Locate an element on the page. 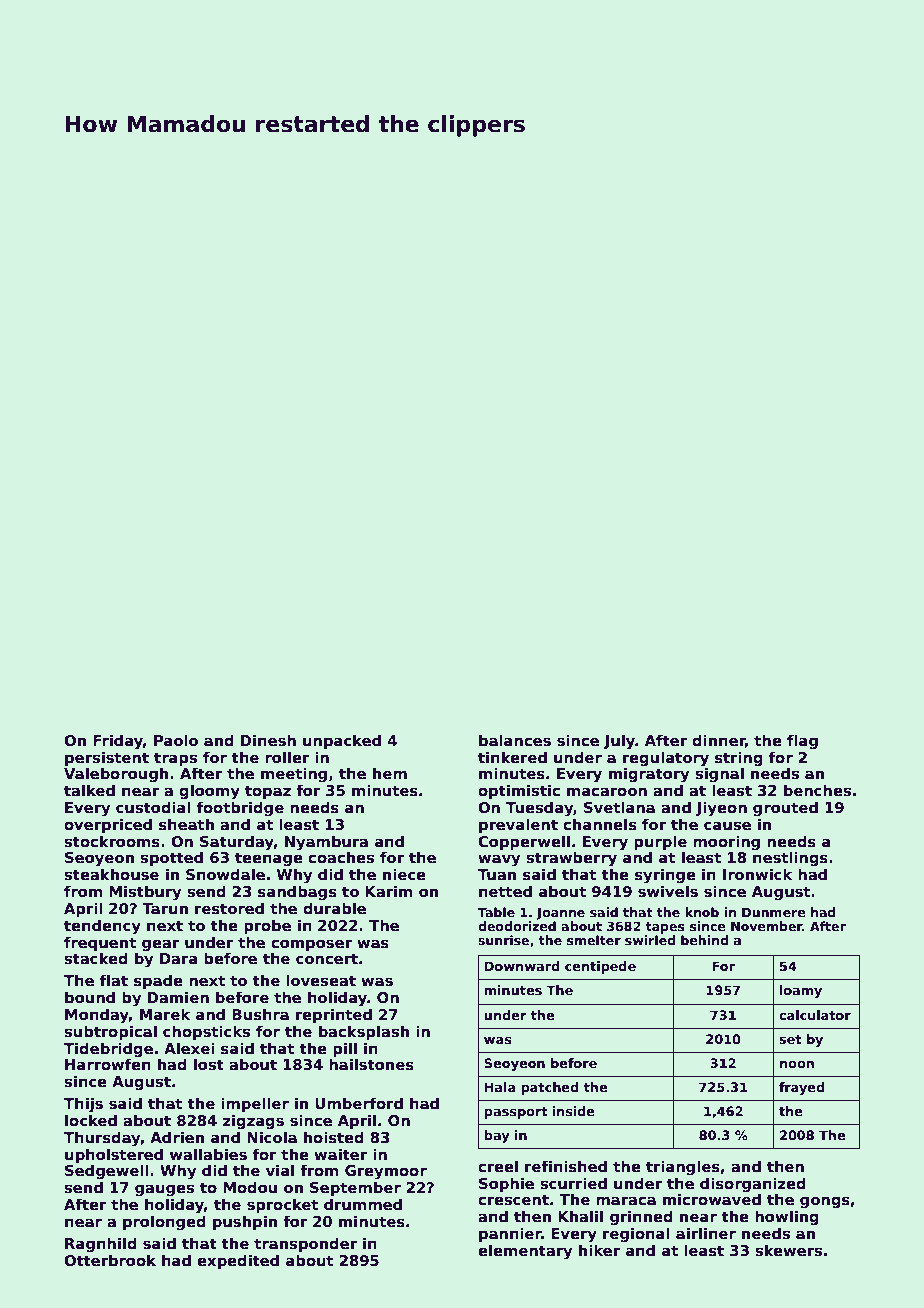  transponder is located at coordinates (305, 1244).
